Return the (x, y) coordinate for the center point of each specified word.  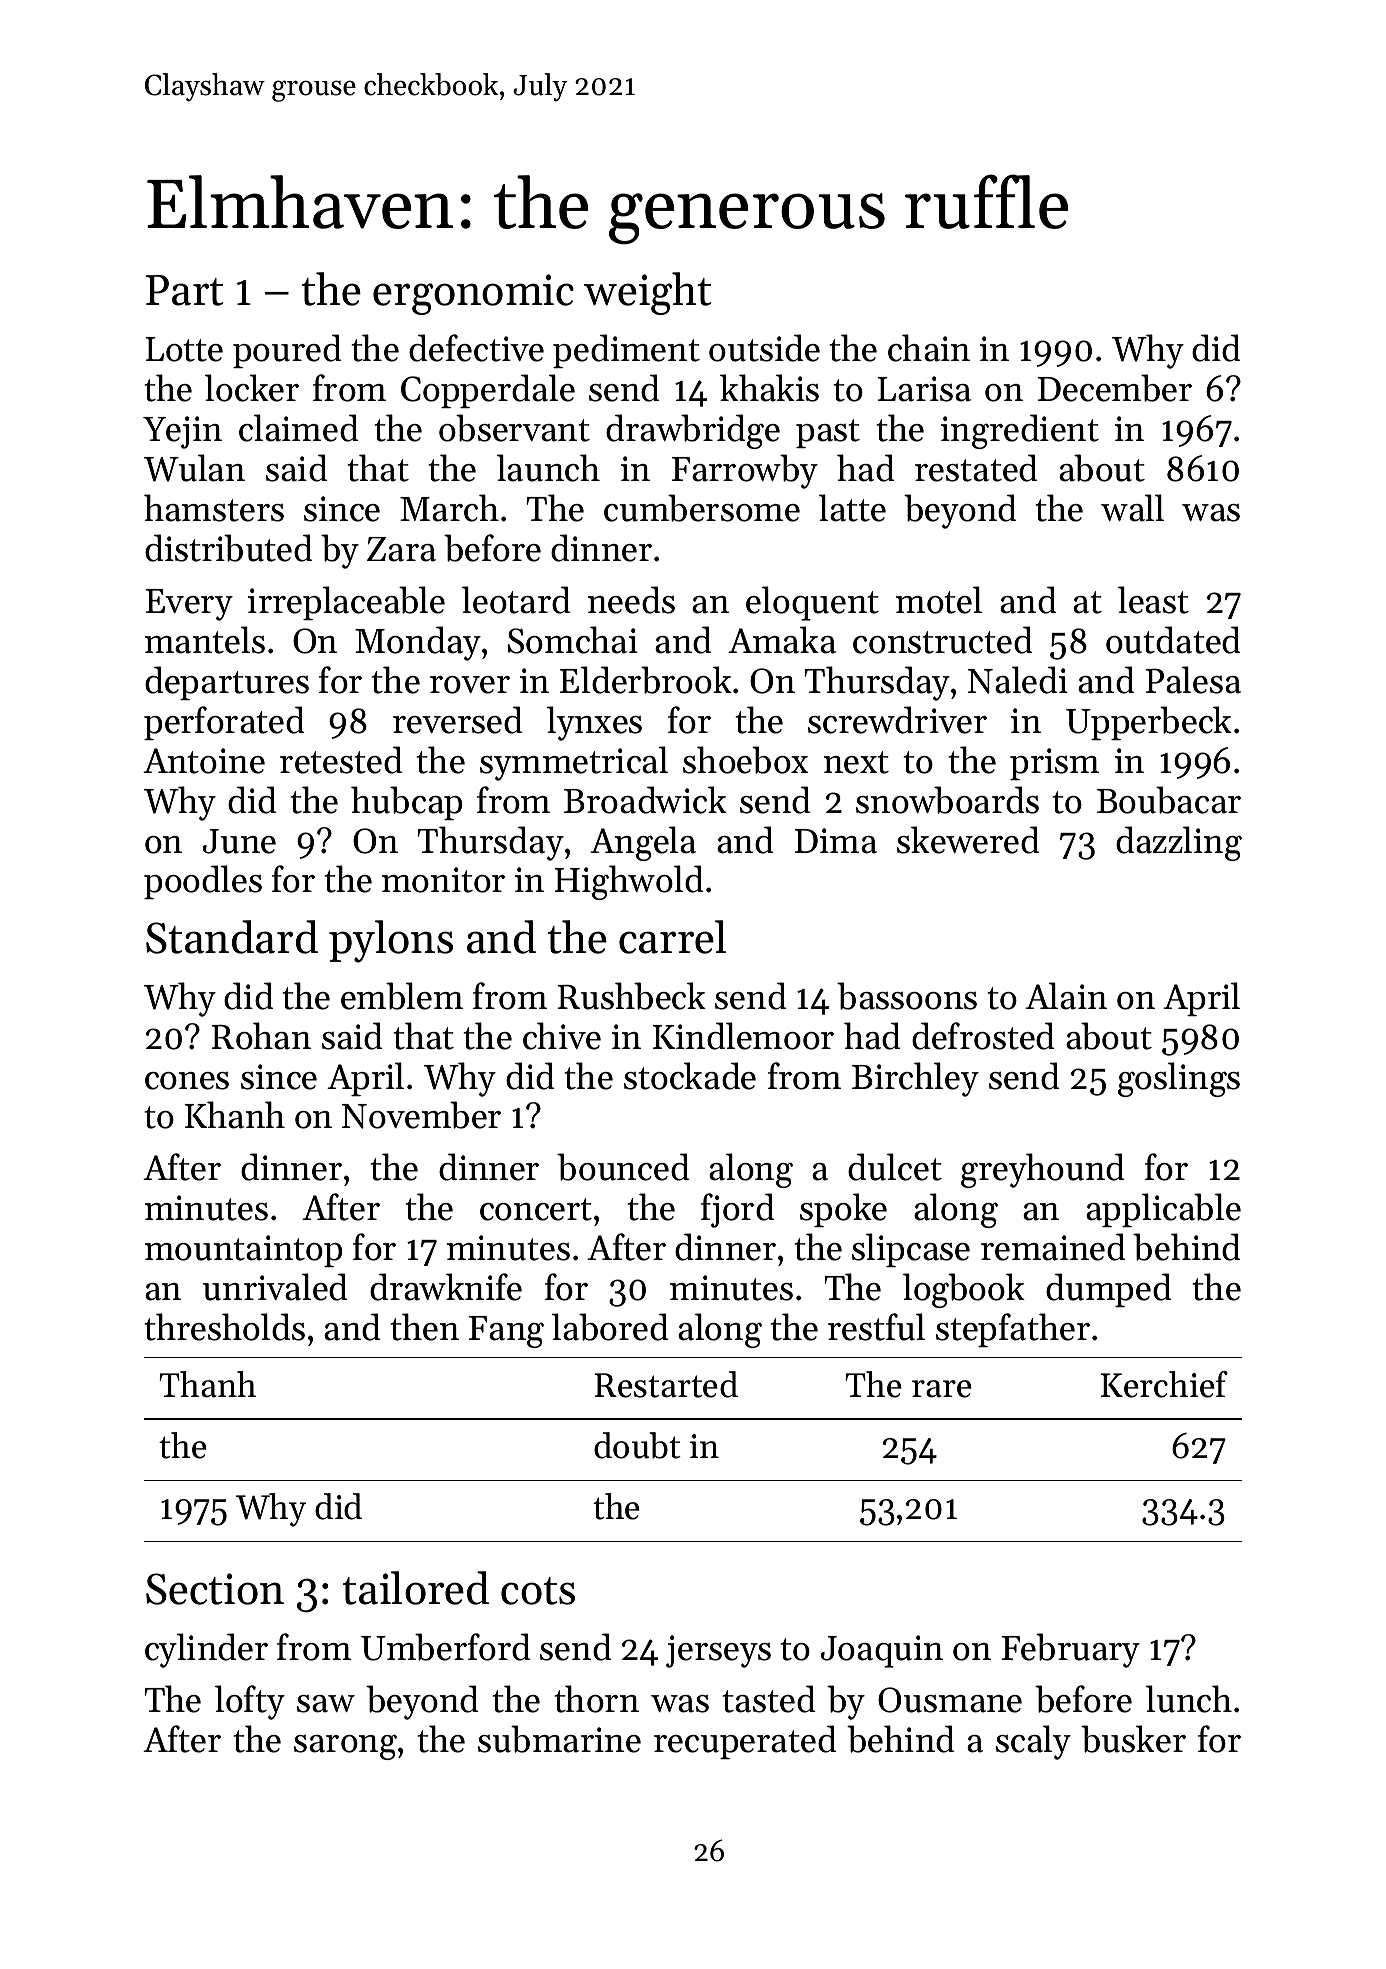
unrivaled (275, 1287)
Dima (835, 841)
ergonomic (473, 294)
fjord (737, 1210)
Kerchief (1164, 1384)
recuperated (745, 1742)
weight (647, 293)
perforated (224, 723)
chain (929, 348)
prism (1054, 764)
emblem (402, 996)
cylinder (206, 1650)
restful (876, 1327)
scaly (1033, 1742)
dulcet (895, 1167)
